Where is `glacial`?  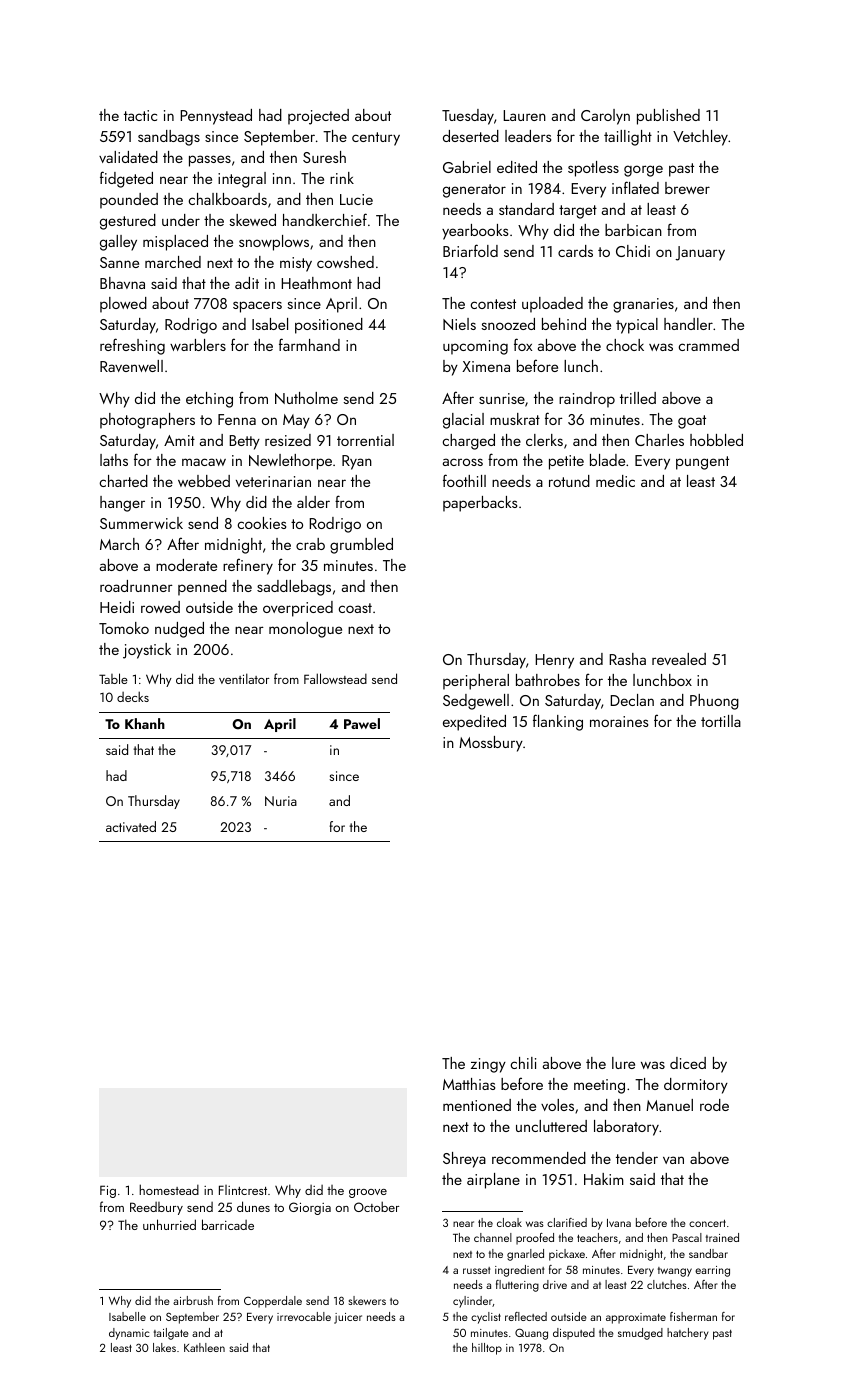 glacial is located at coordinates (463, 421).
